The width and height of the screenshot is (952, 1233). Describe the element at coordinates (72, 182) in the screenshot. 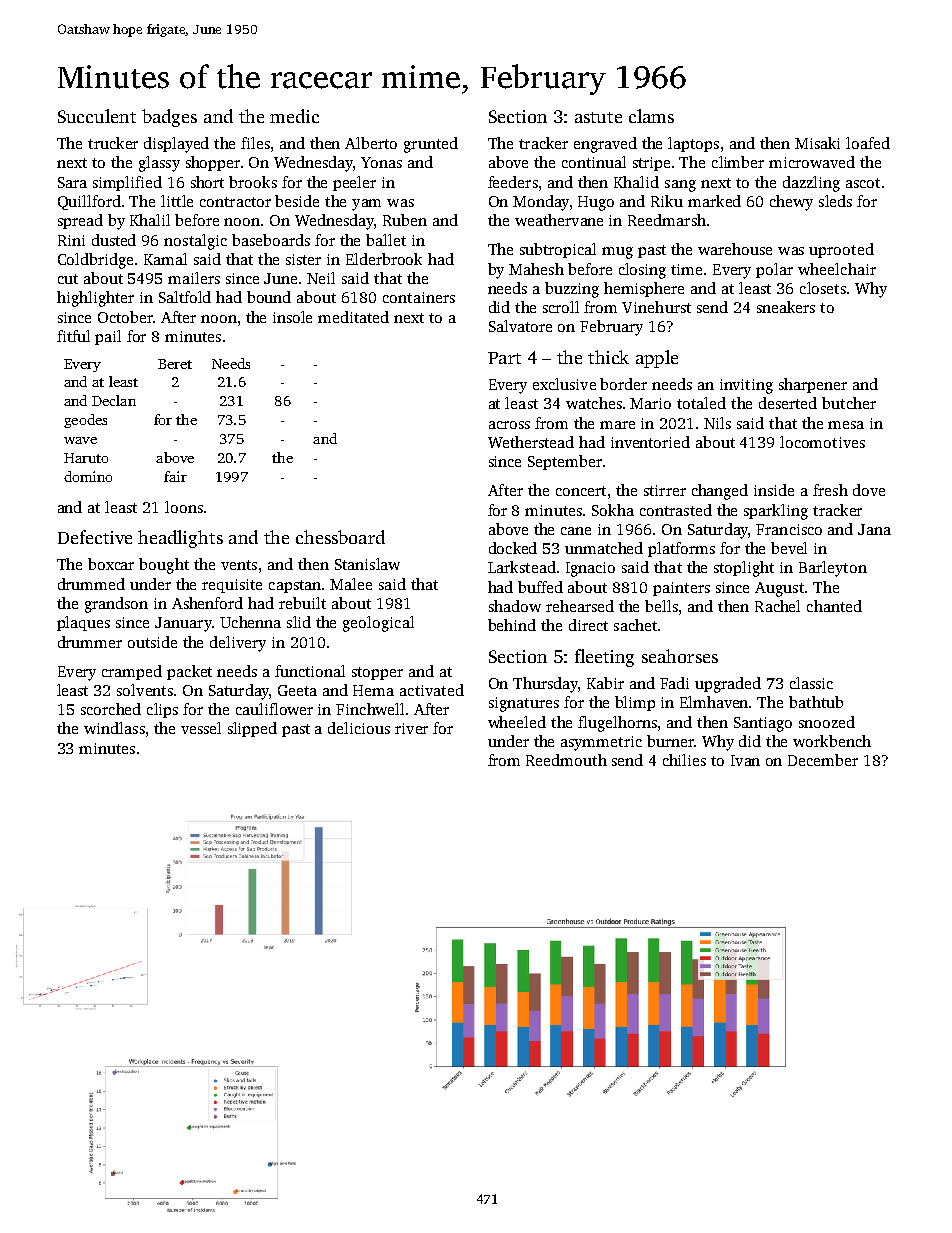

I see `Sara` at that location.
